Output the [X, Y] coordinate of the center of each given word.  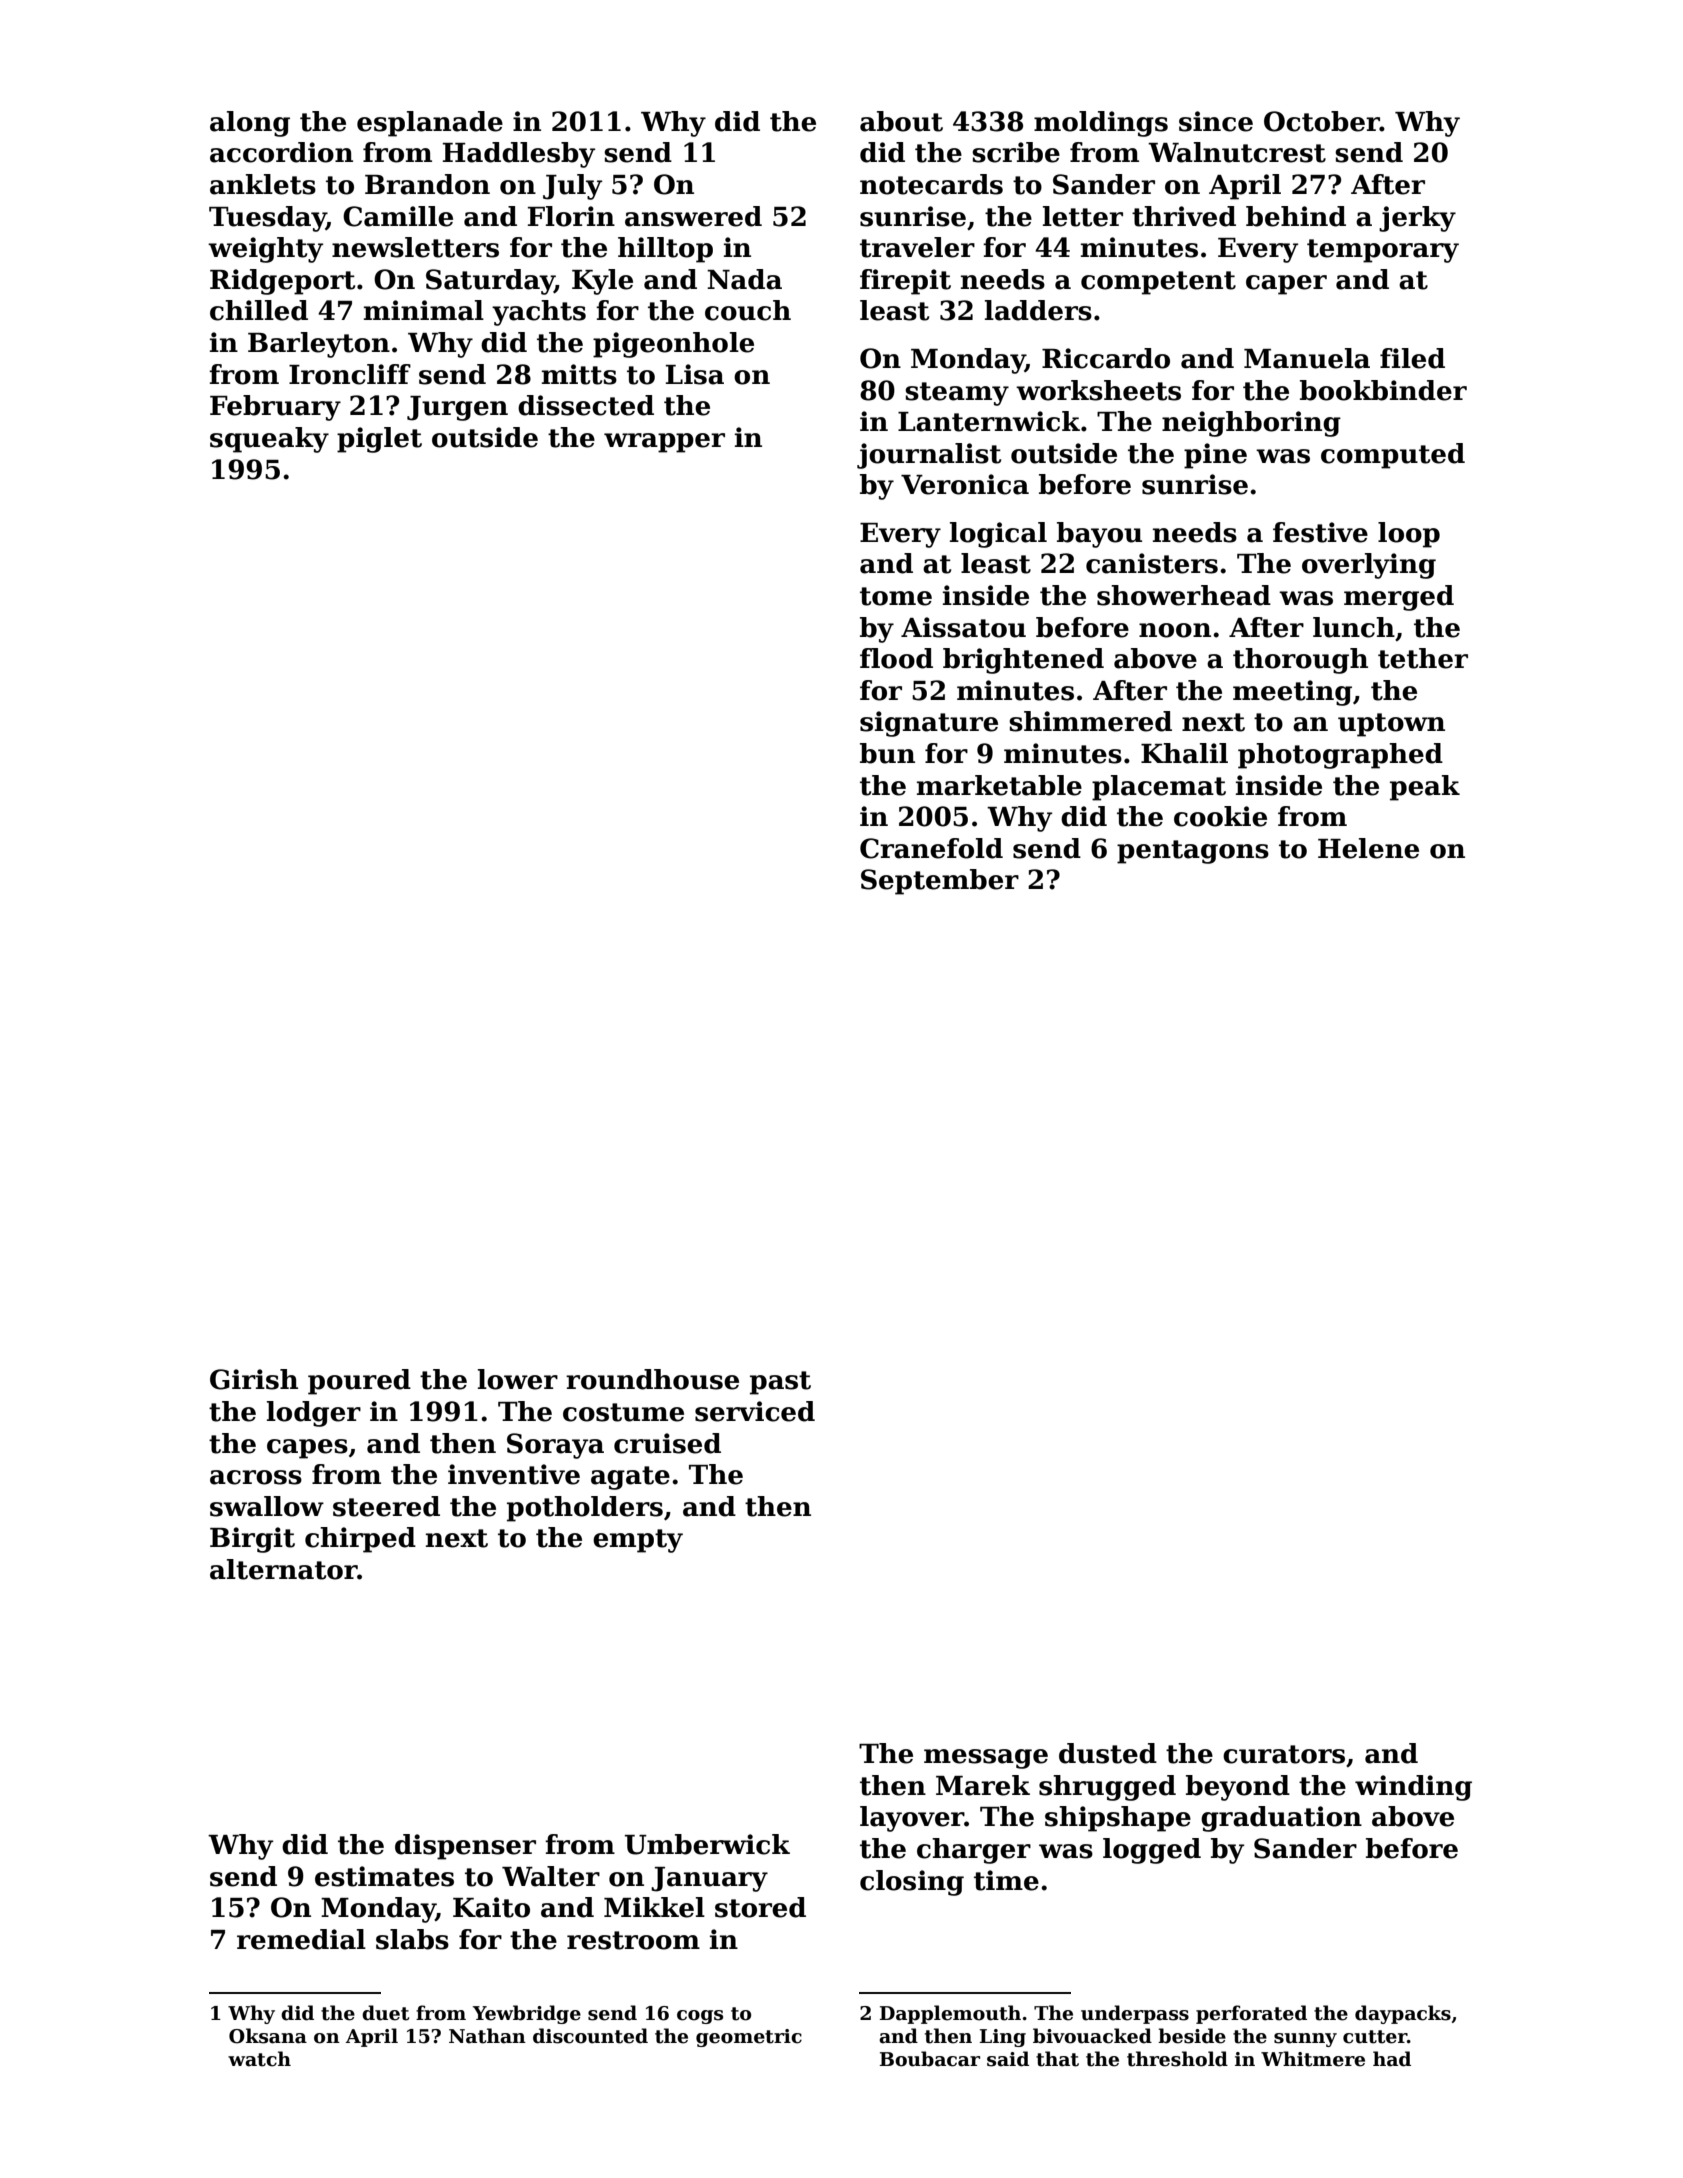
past [780, 1383]
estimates [384, 1876]
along [250, 124]
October [1322, 121]
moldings [1101, 124]
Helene [1368, 848]
